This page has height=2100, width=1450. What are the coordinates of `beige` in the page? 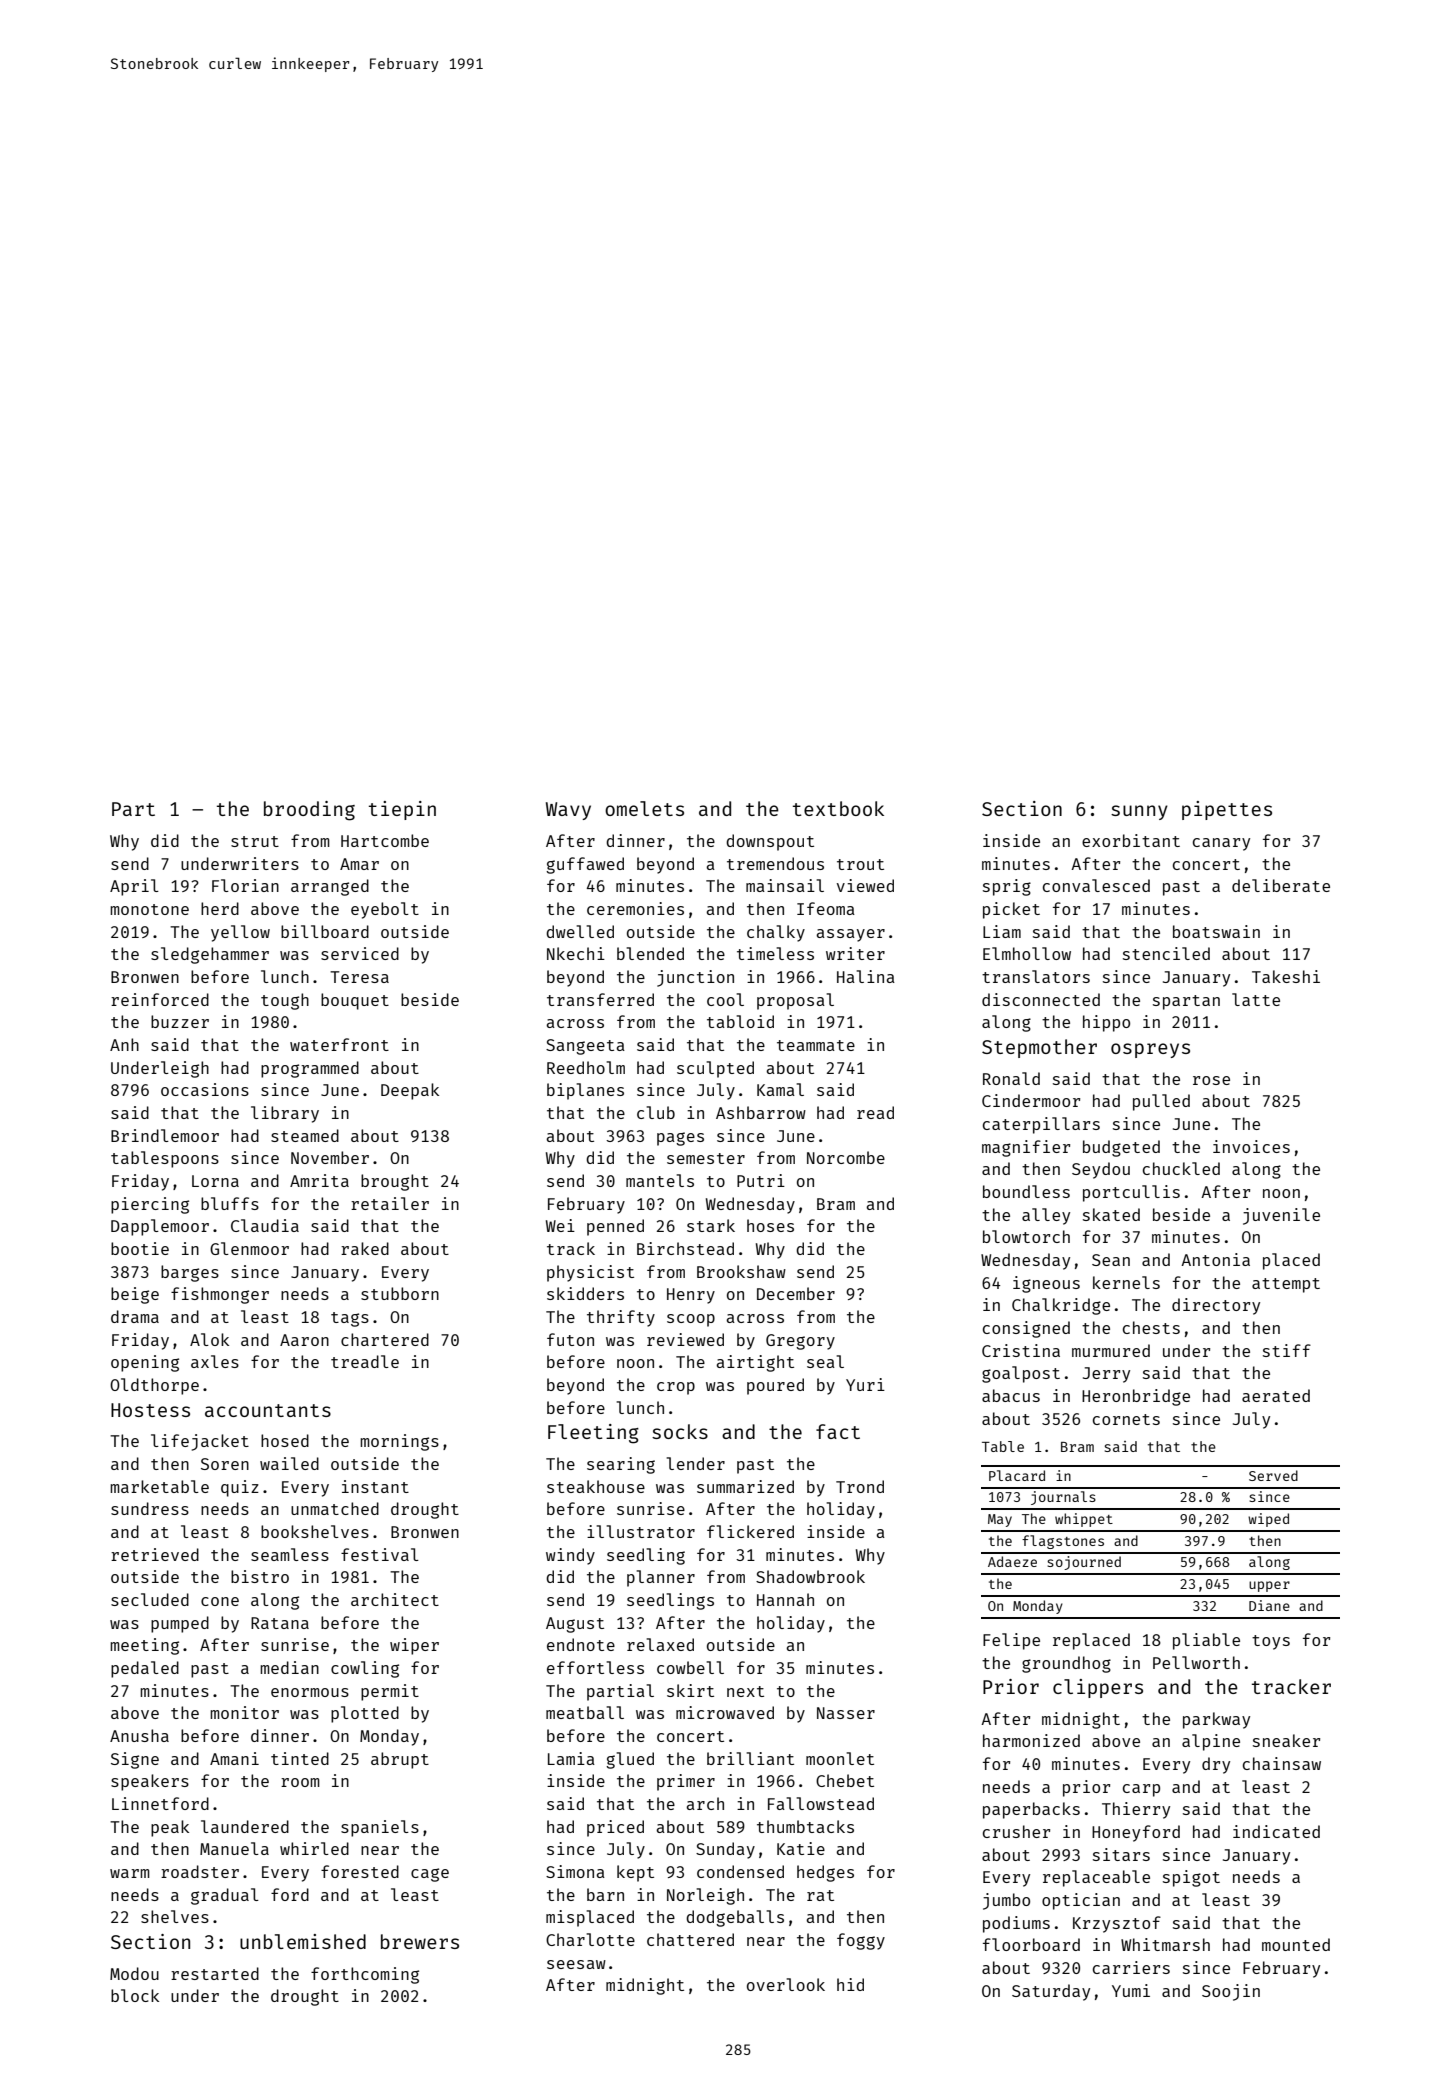 It's located at (135, 1295).
